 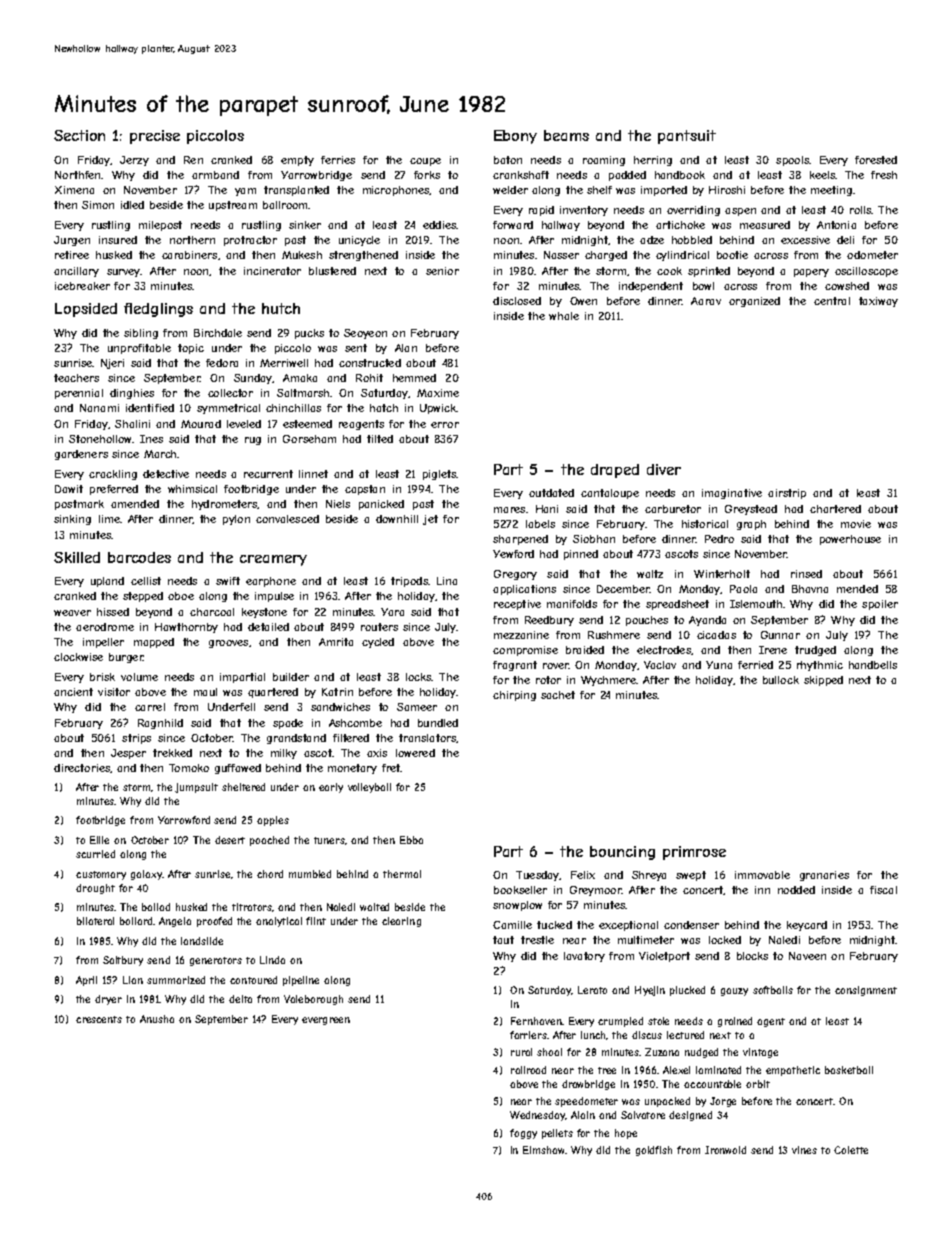 I want to click on inventory, so click(x=584, y=211).
